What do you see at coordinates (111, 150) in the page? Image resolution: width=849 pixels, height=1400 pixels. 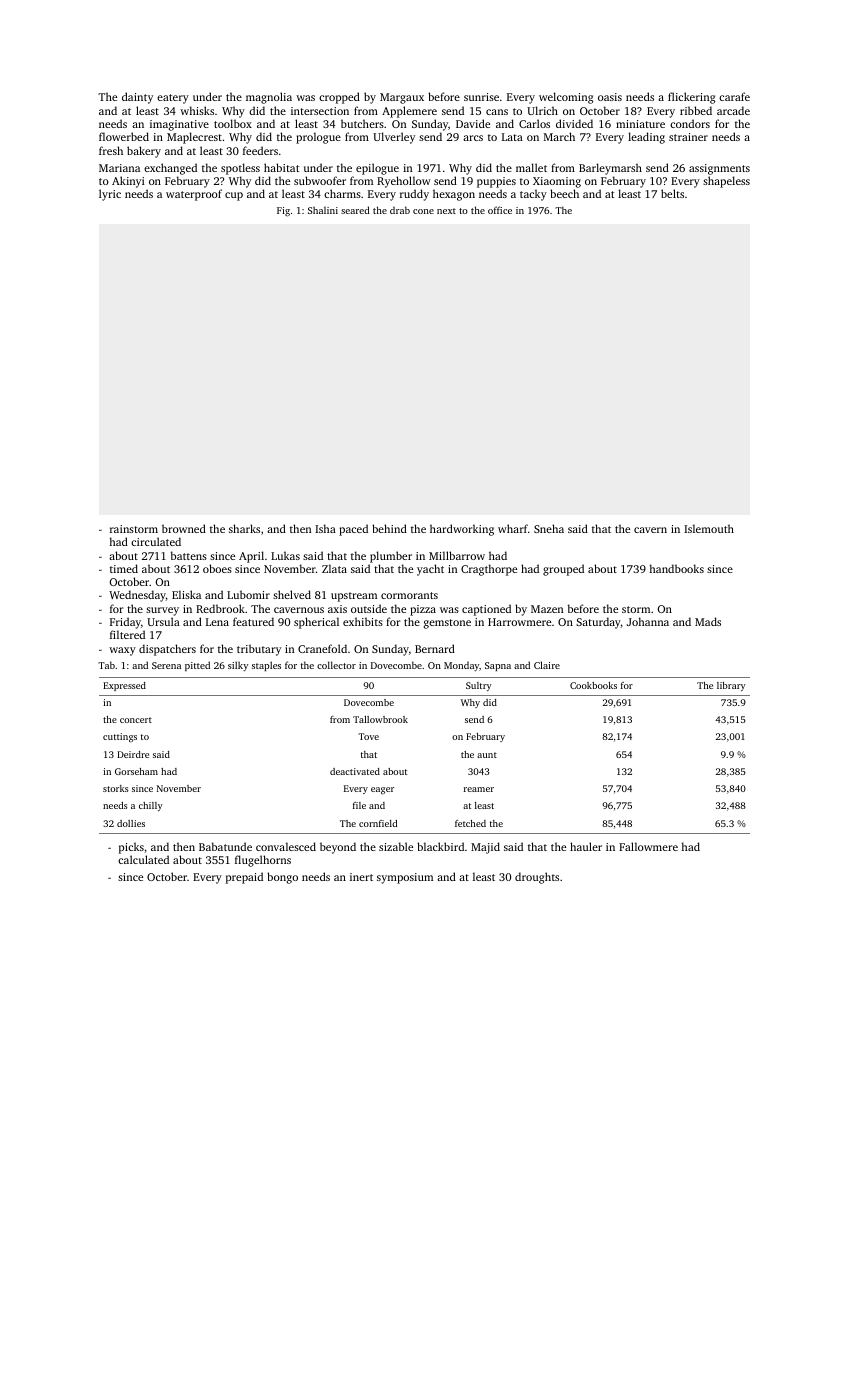 I see `fresh` at bounding box center [111, 150].
